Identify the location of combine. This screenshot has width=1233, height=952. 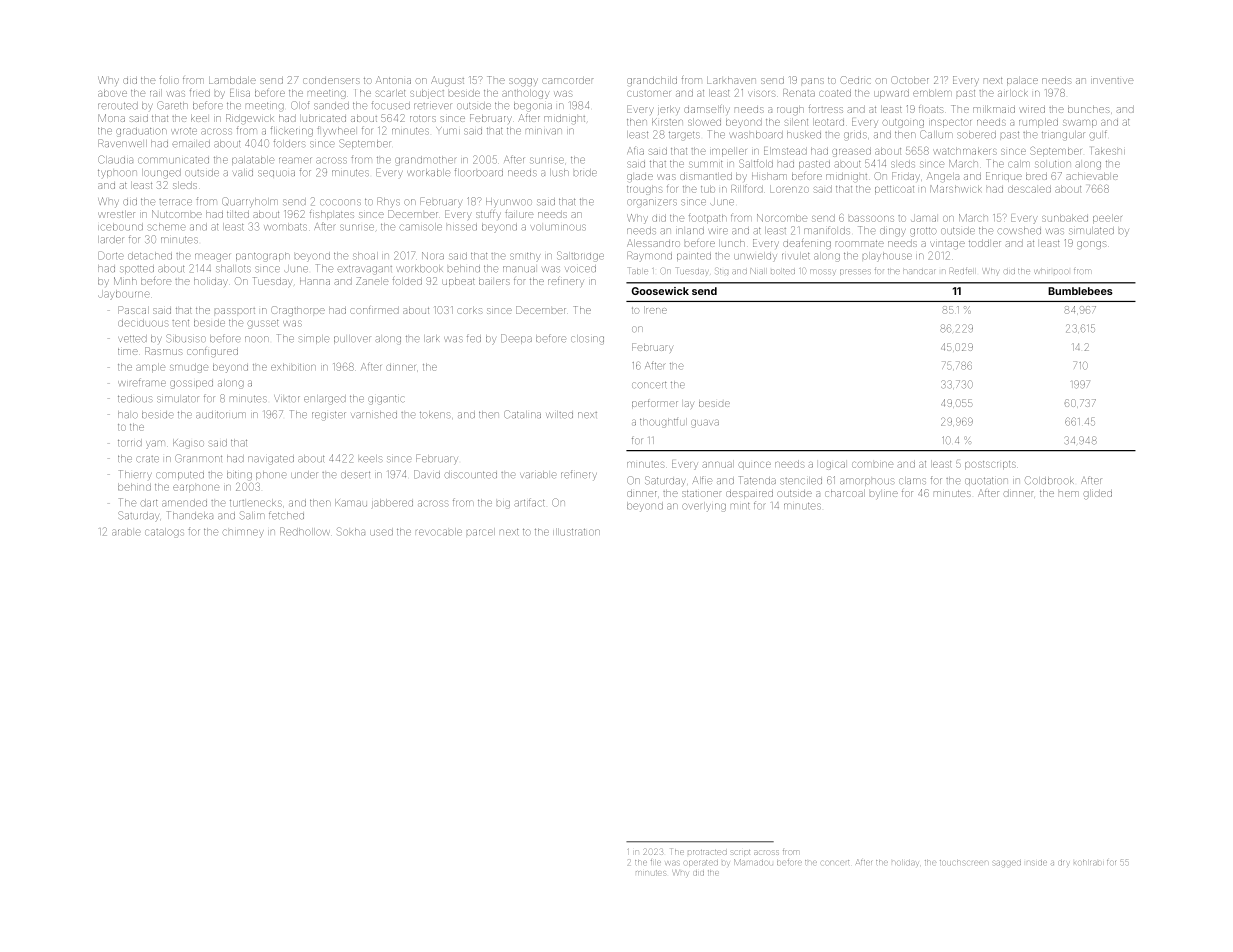
(872, 465).
